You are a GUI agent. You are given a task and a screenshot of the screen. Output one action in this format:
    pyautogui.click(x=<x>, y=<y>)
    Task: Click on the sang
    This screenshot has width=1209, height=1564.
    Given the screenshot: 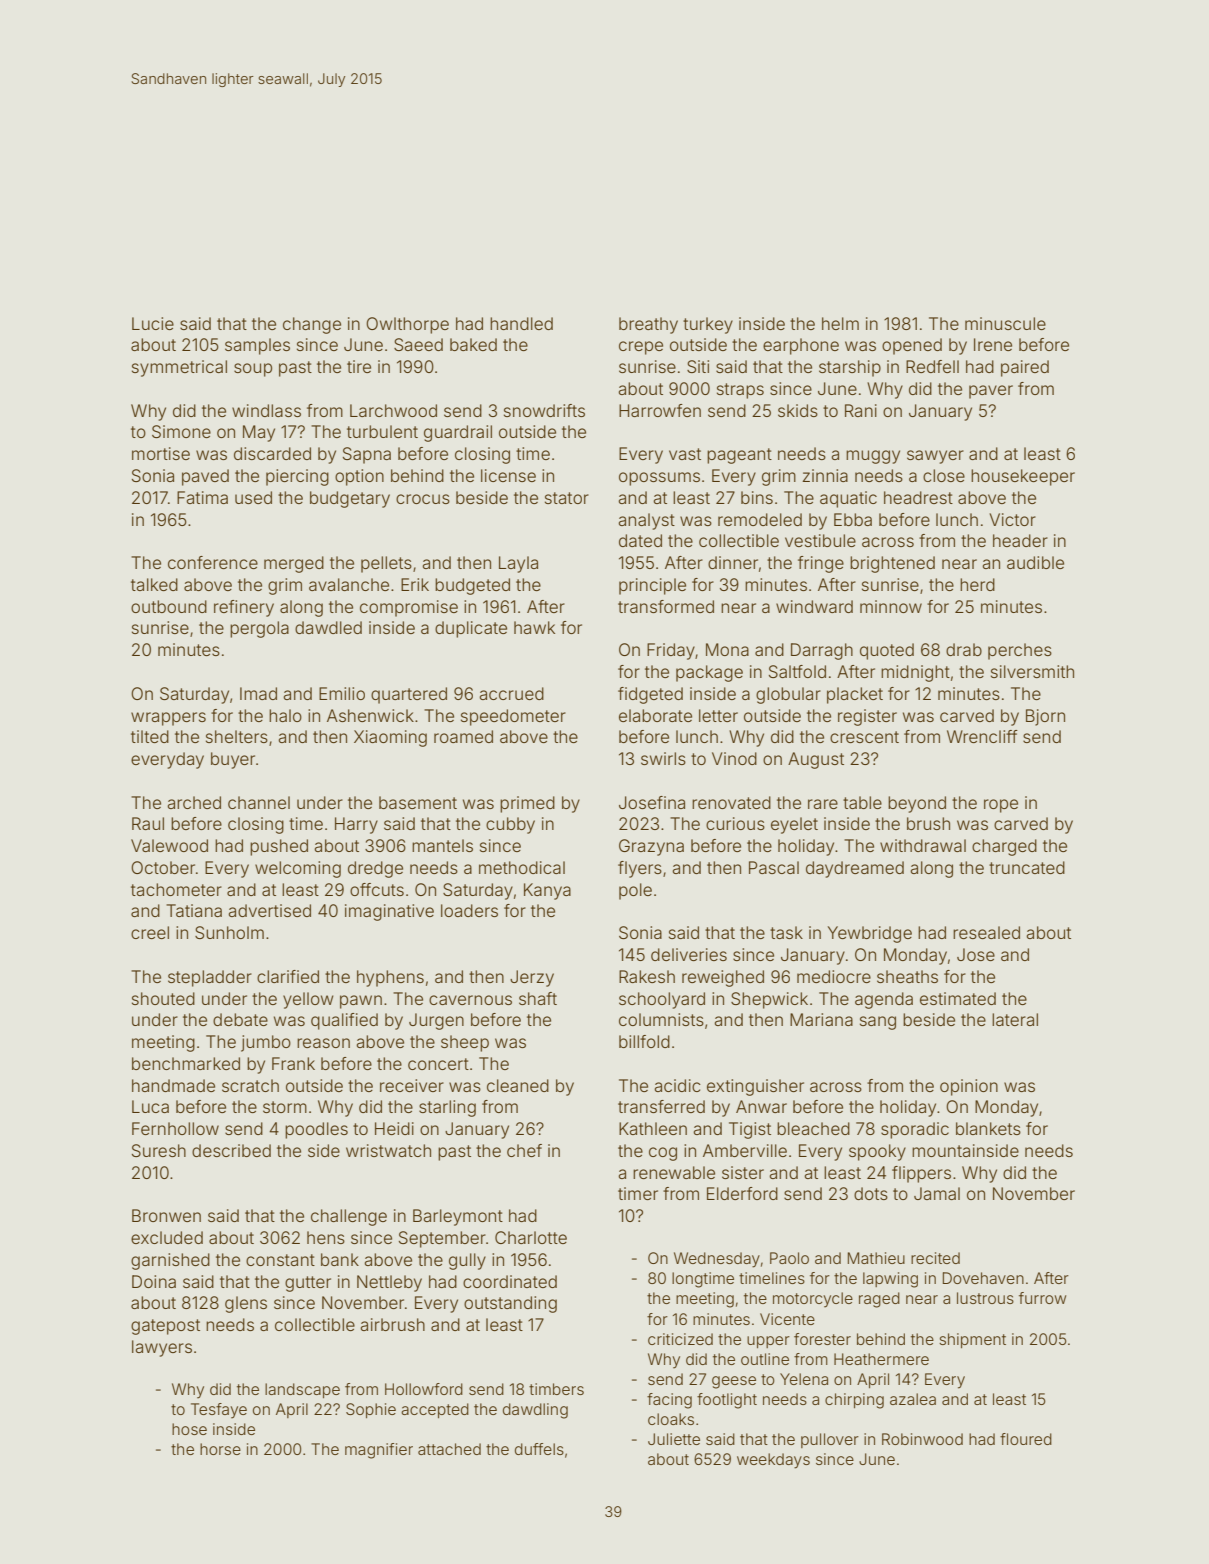 What is the action you would take?
    pyautogui.click(x=878, y=1023)
